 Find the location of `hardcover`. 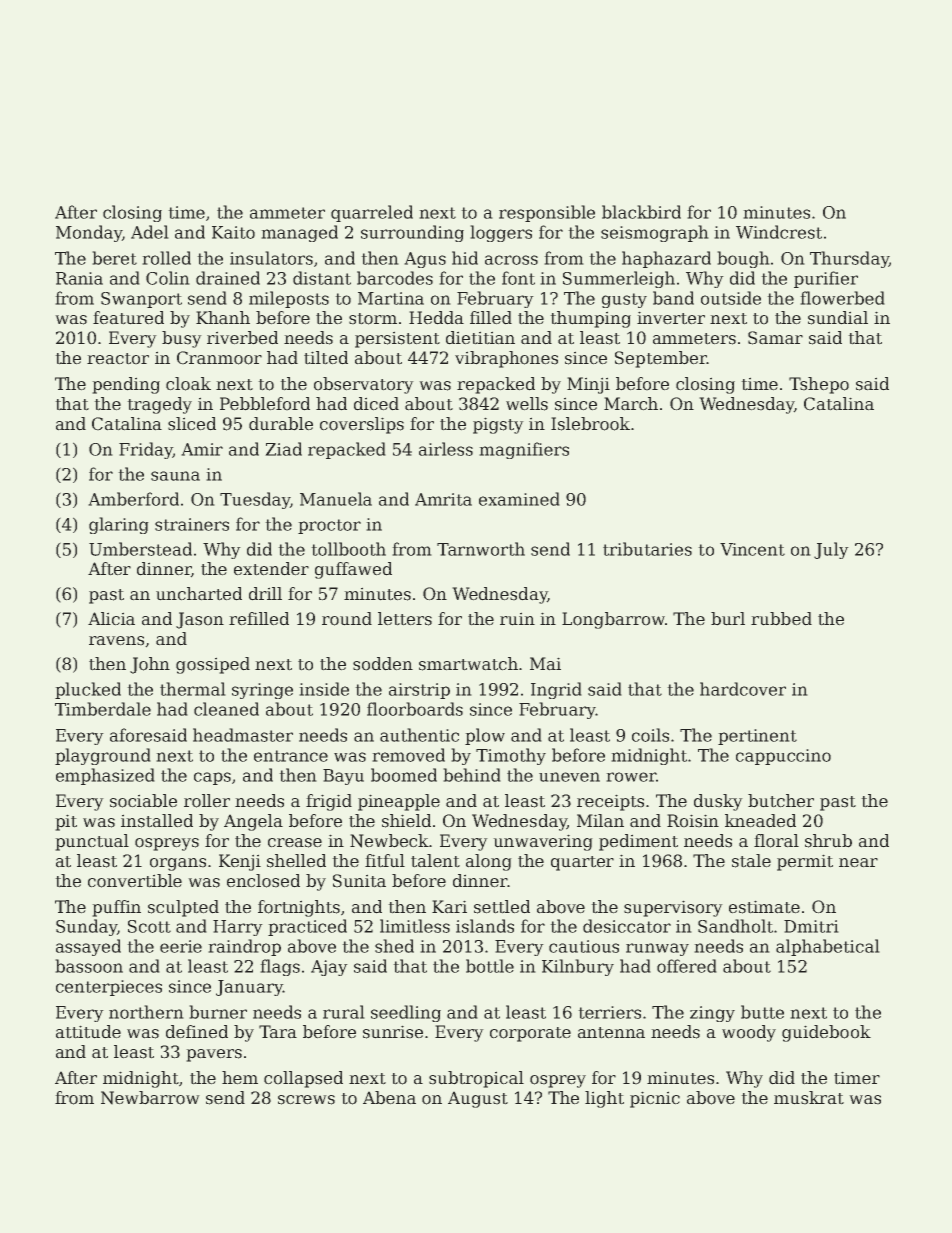

hardcover is located at coordinates (743, 689).
